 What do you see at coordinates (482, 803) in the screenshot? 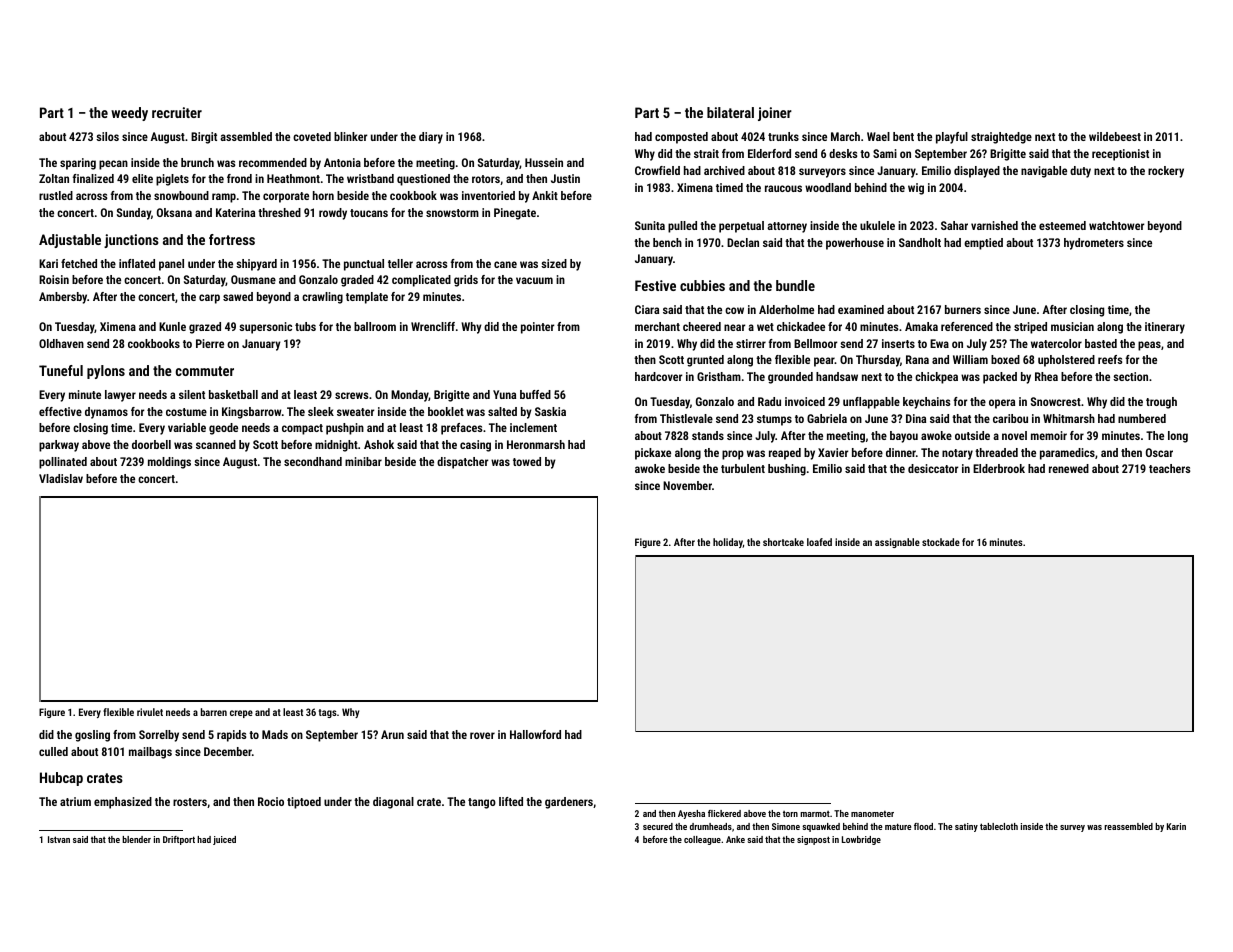
I see `tango` at bounding box center [482, 803].
